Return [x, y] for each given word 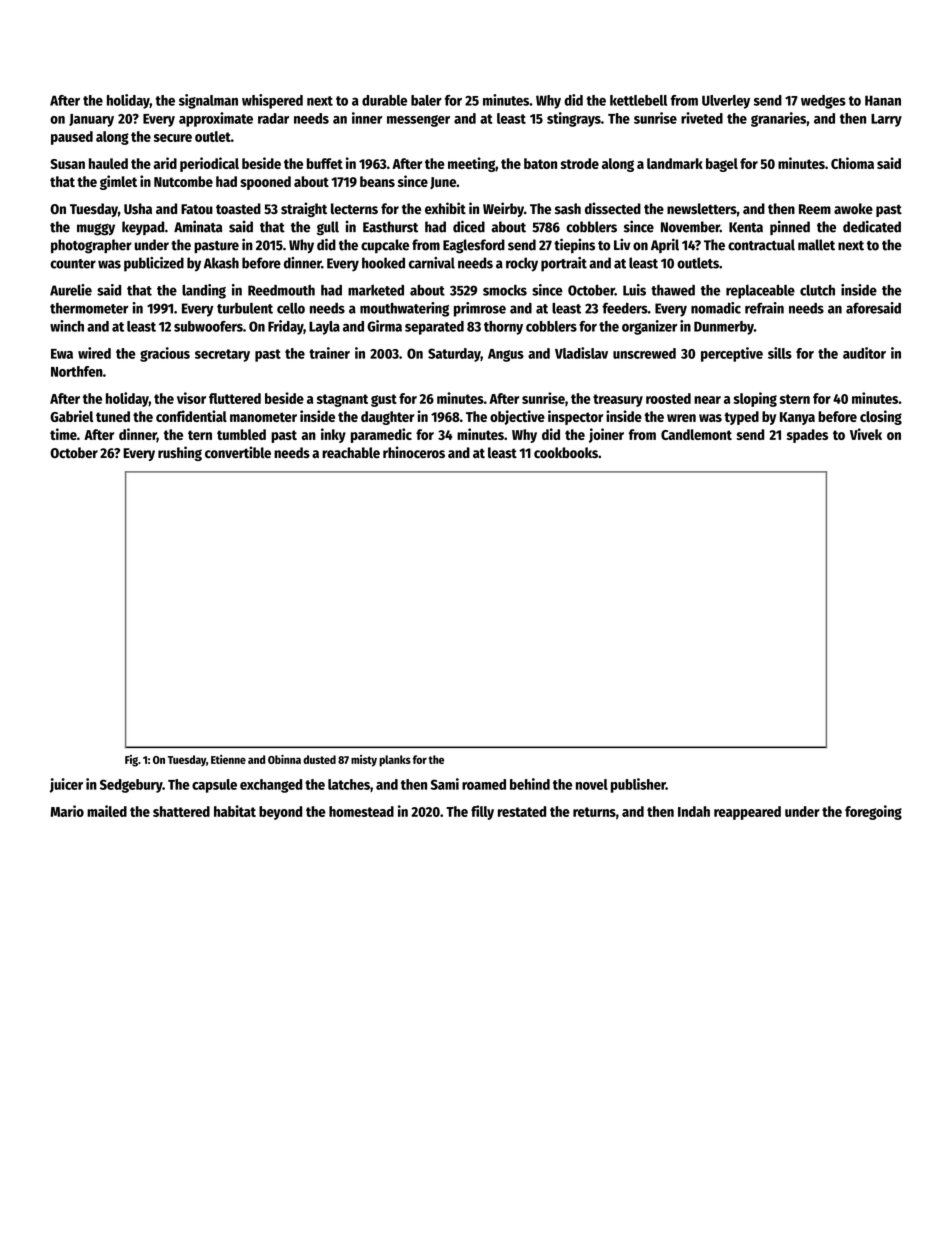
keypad [143, 228]
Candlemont [696, 434]
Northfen [77, 371]
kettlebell [638, 100]
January [91, 120]
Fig [131, 761]
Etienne [228, 759]
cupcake [385, 246]
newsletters [702, 209]
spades [807, 436]
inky [333, 435]
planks [395, 761]
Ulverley [726, 102]
